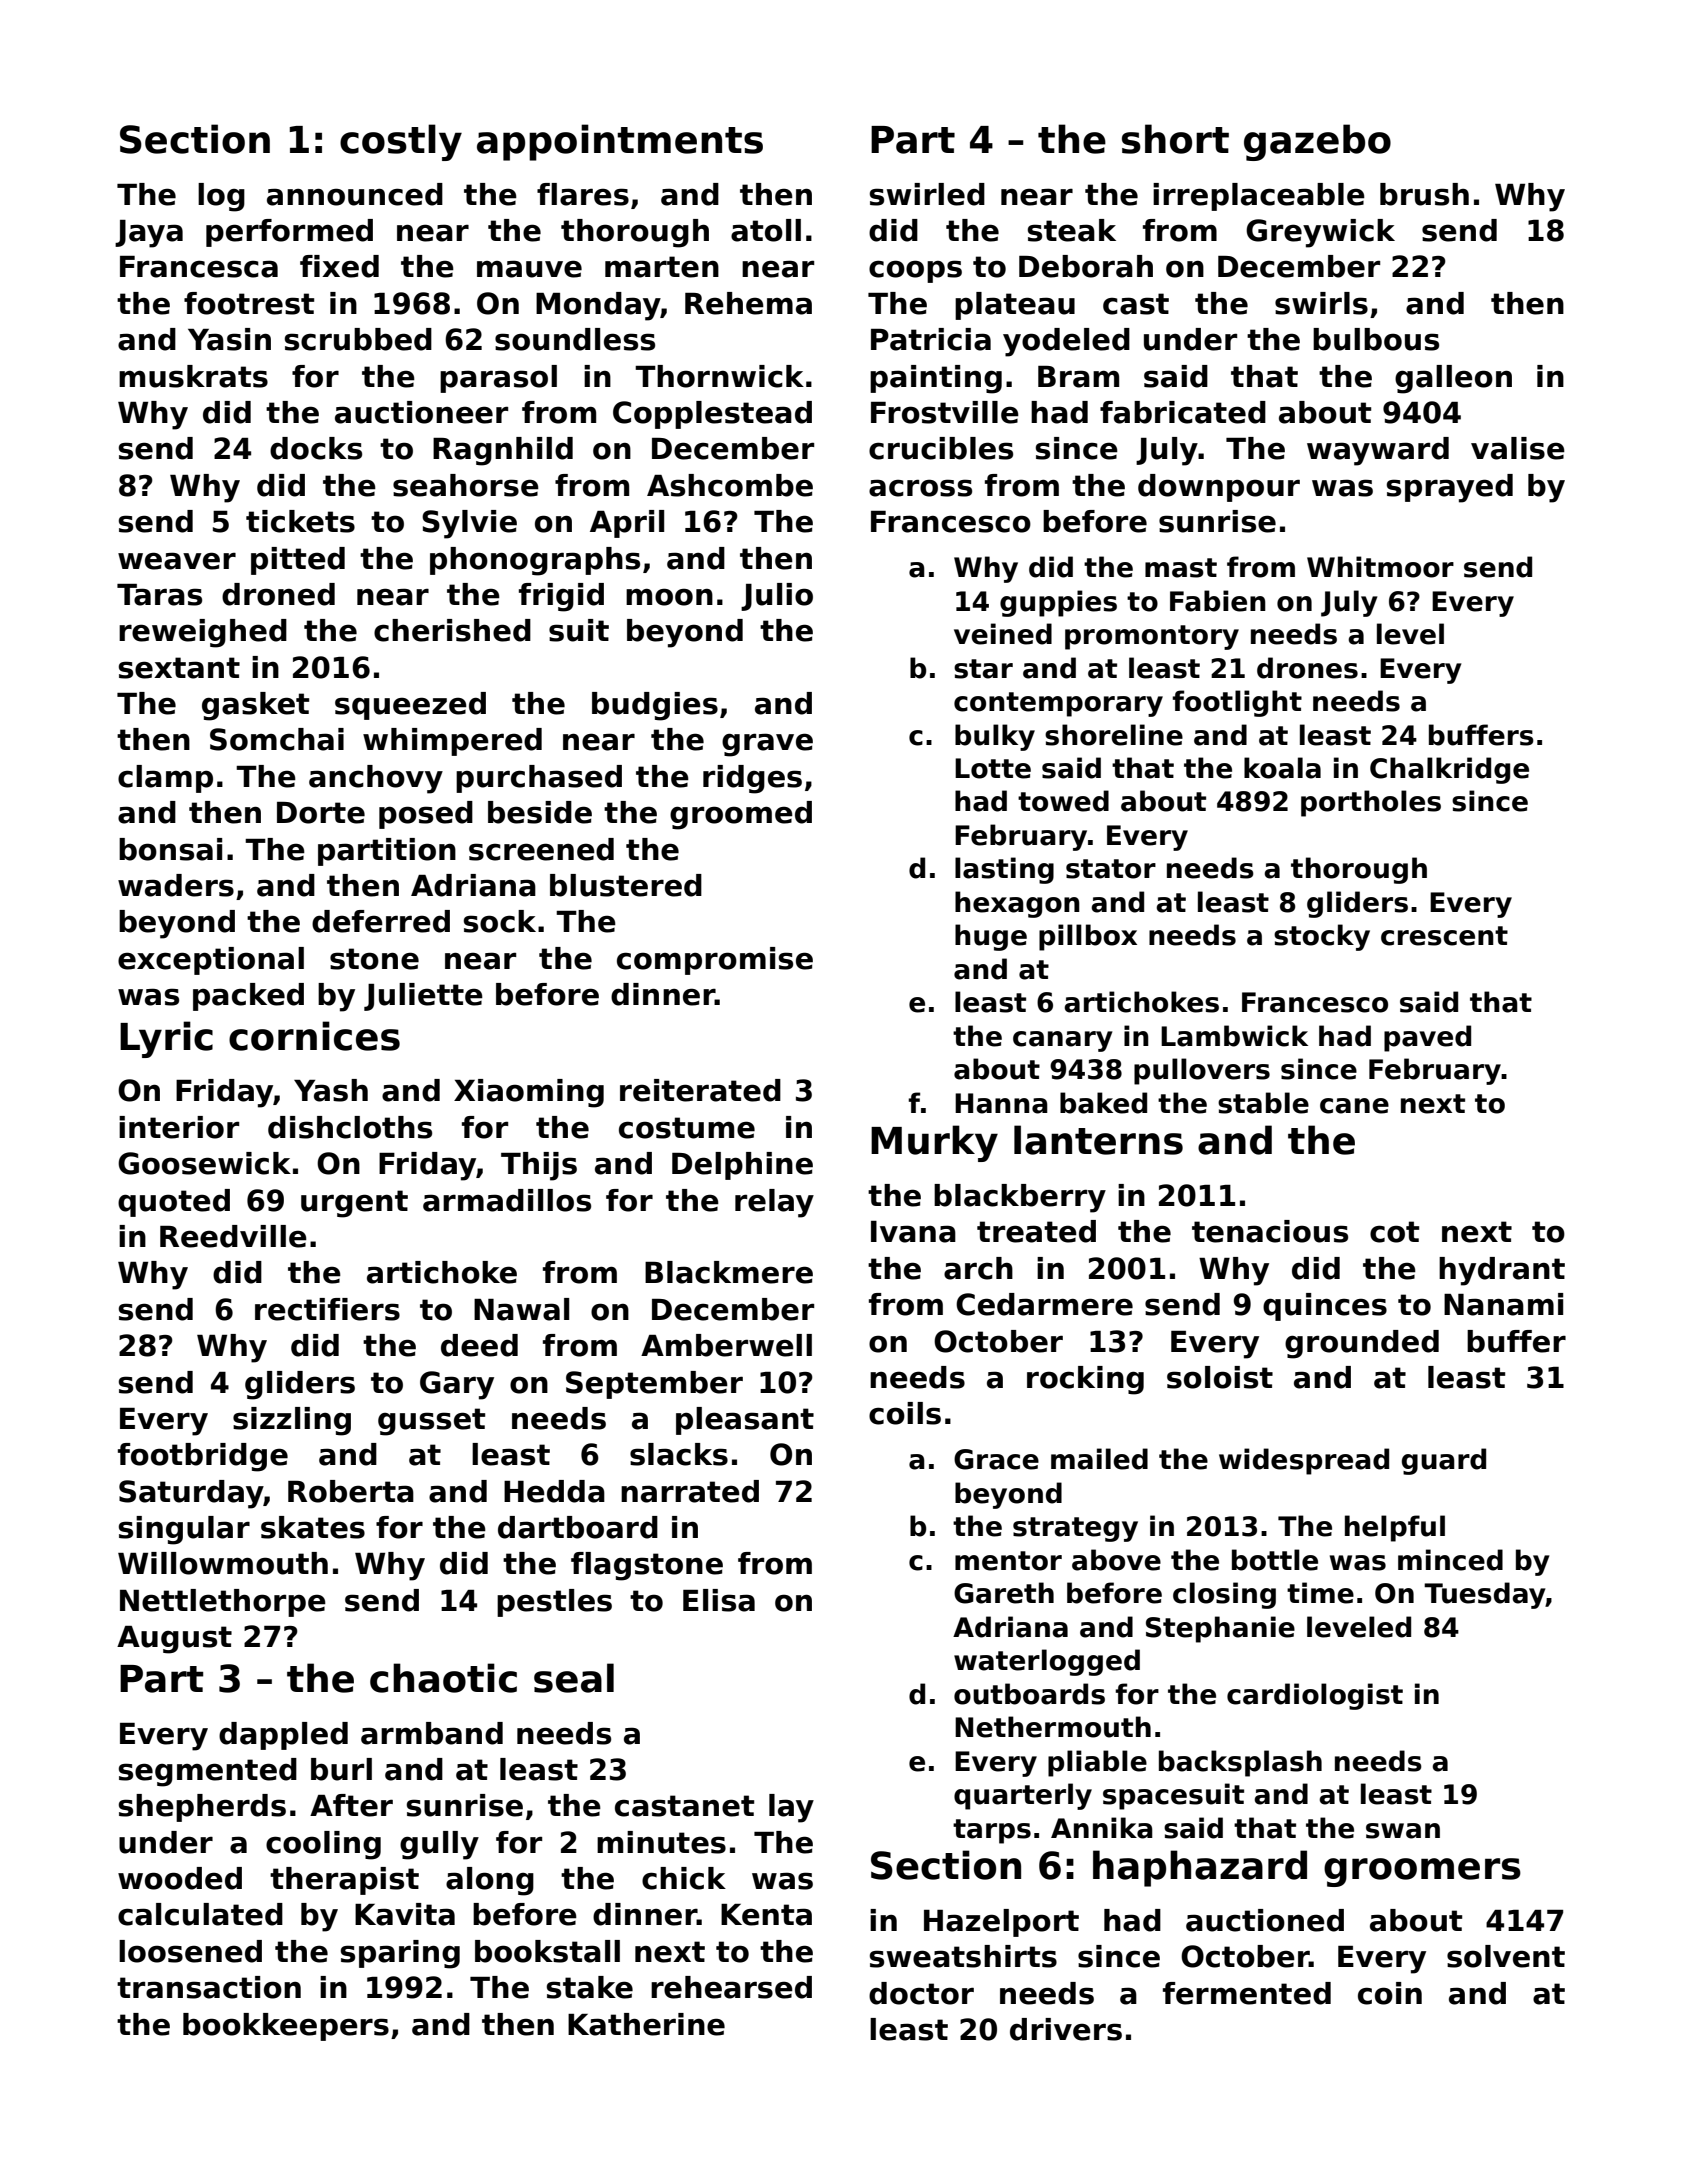 This image has width=1683, height=2178. Describe the element at coordinates (1450, 488) in the image. I see `sprayed` at that location.
